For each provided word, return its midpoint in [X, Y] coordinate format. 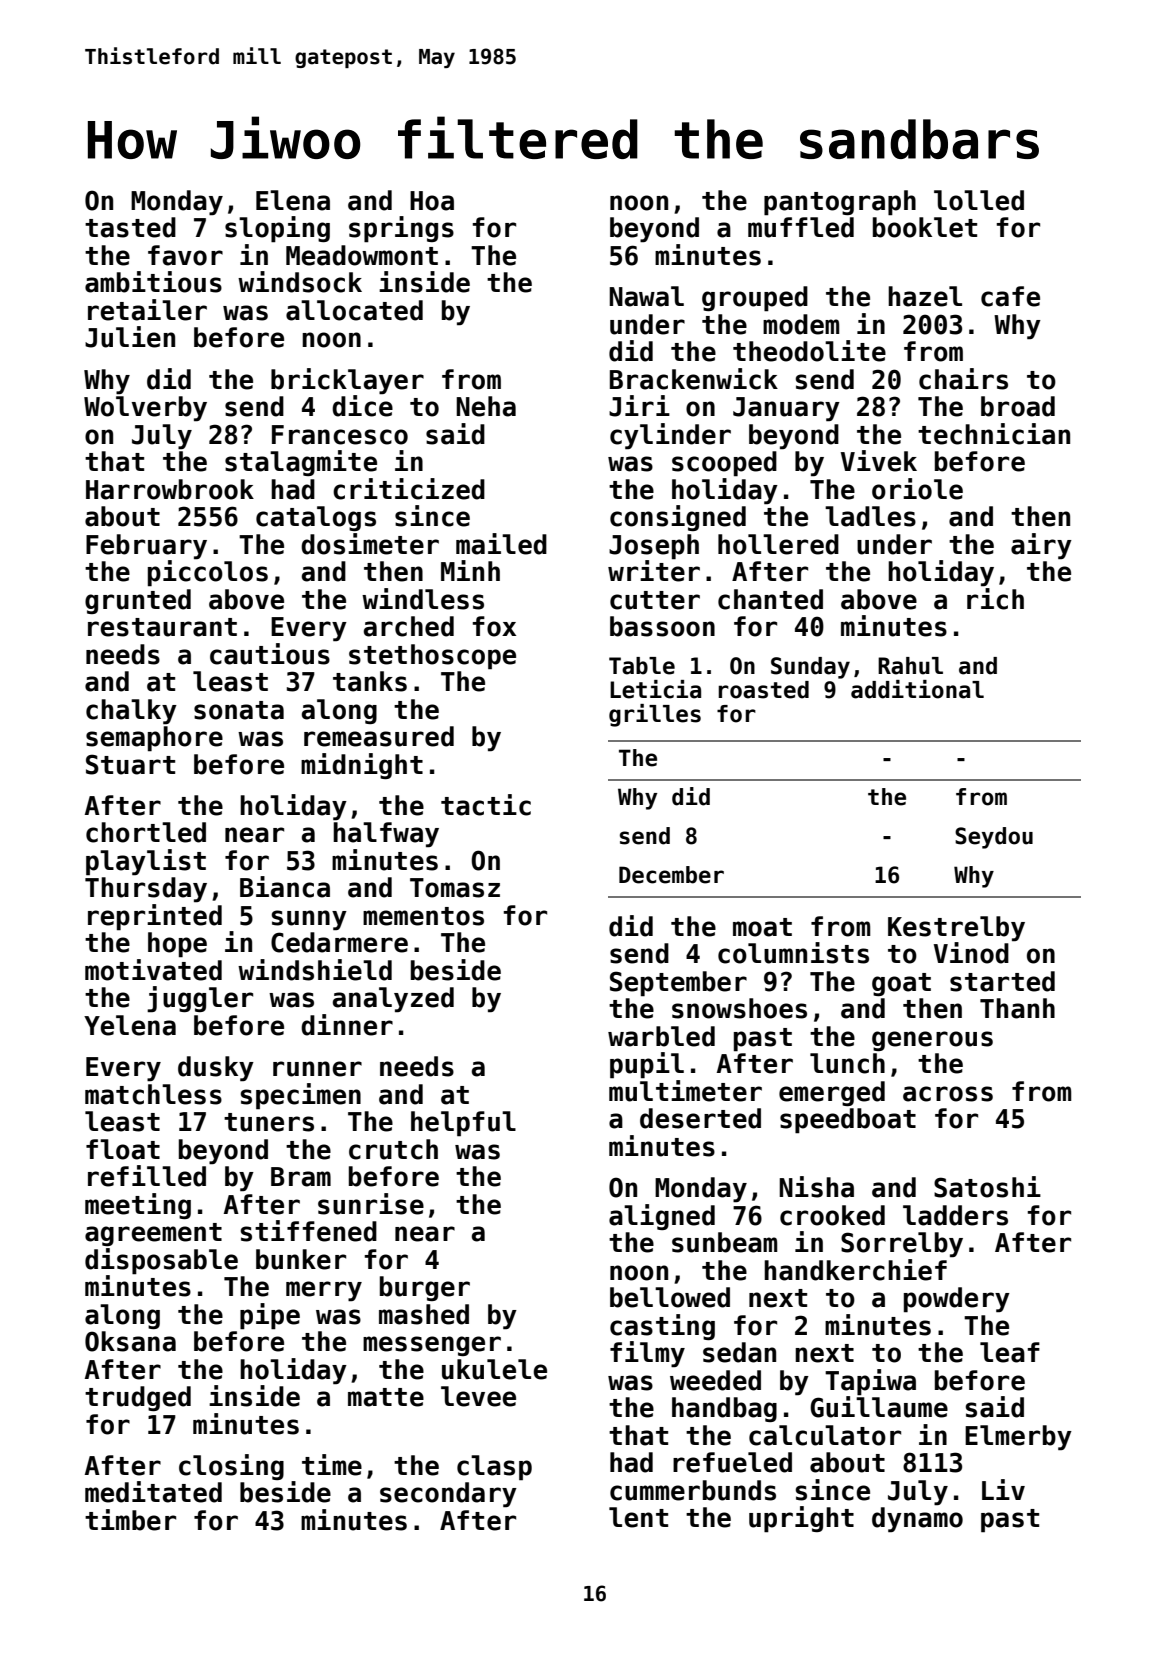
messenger [432, 1346]
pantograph [840, 203]
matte [386, 1397]
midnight [362, 766]
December [671, 875]
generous [932, 1041]
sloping [277, 229]
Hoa [432, 201]
